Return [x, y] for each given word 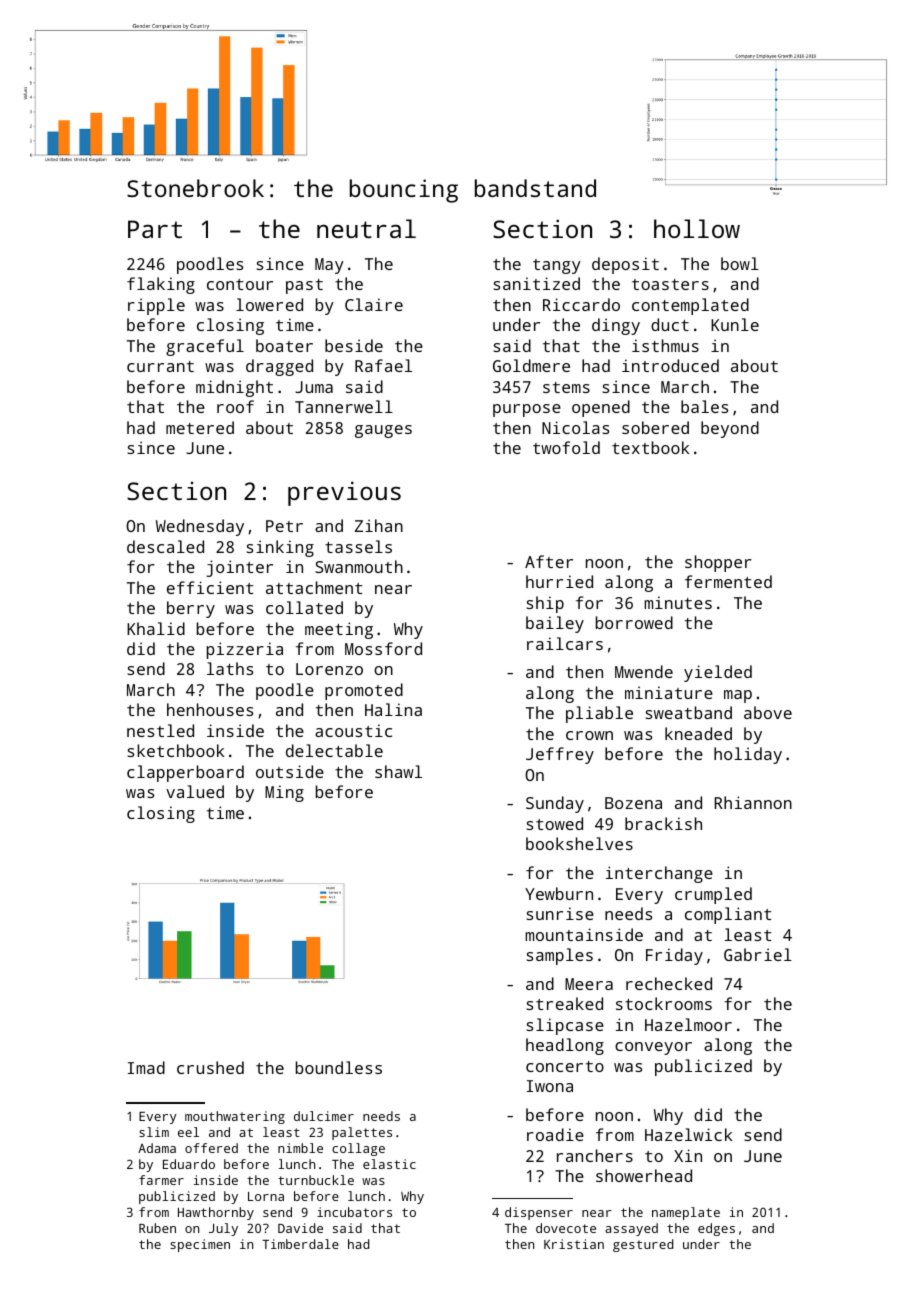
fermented [728, 581]
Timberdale [300, 1244]
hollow [697, 228]
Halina [393, 709]
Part [155, 229]
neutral [366, 228]
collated [304, 607]
